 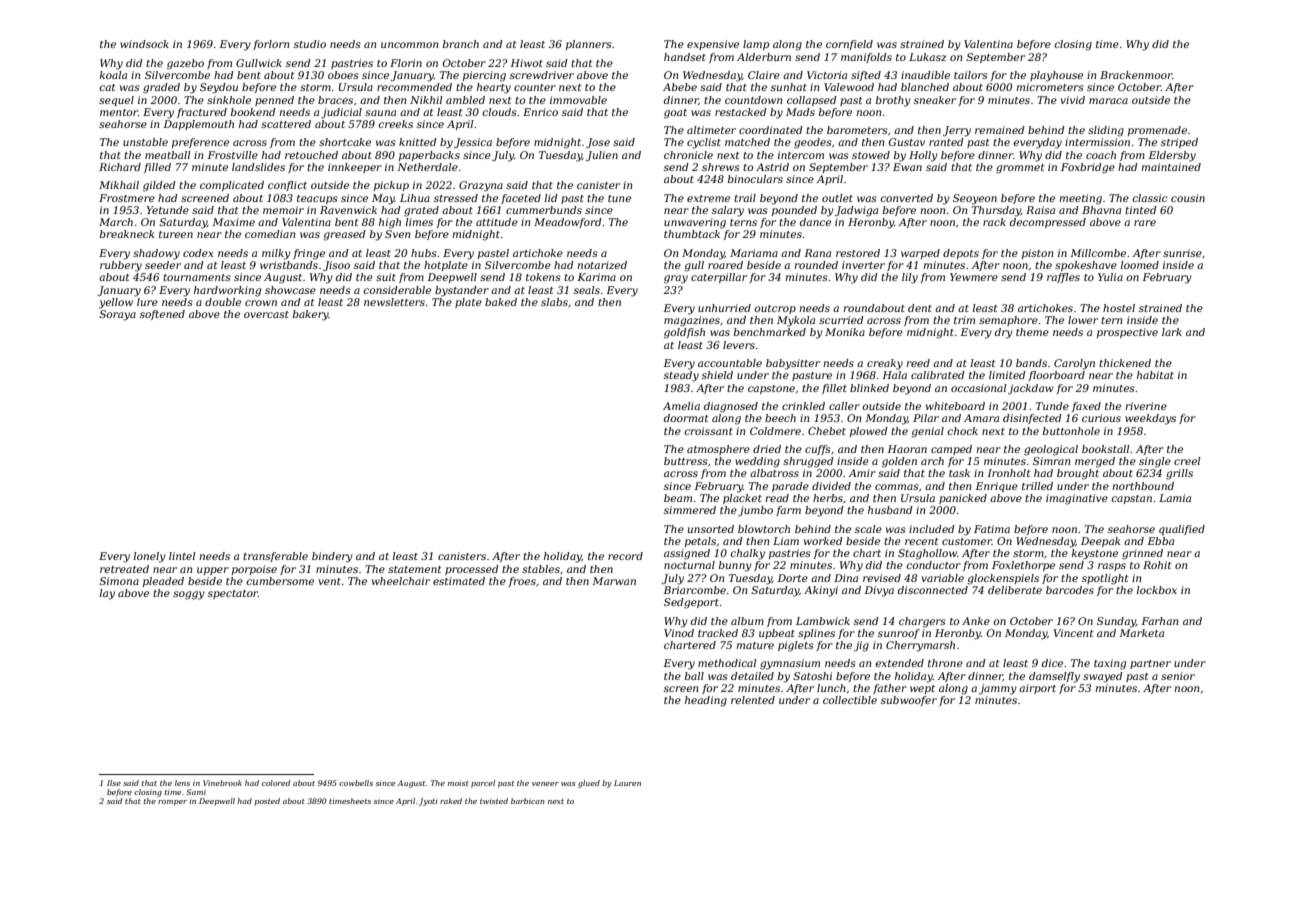 I want to click on Vinod, so click(x=679, y=633).
